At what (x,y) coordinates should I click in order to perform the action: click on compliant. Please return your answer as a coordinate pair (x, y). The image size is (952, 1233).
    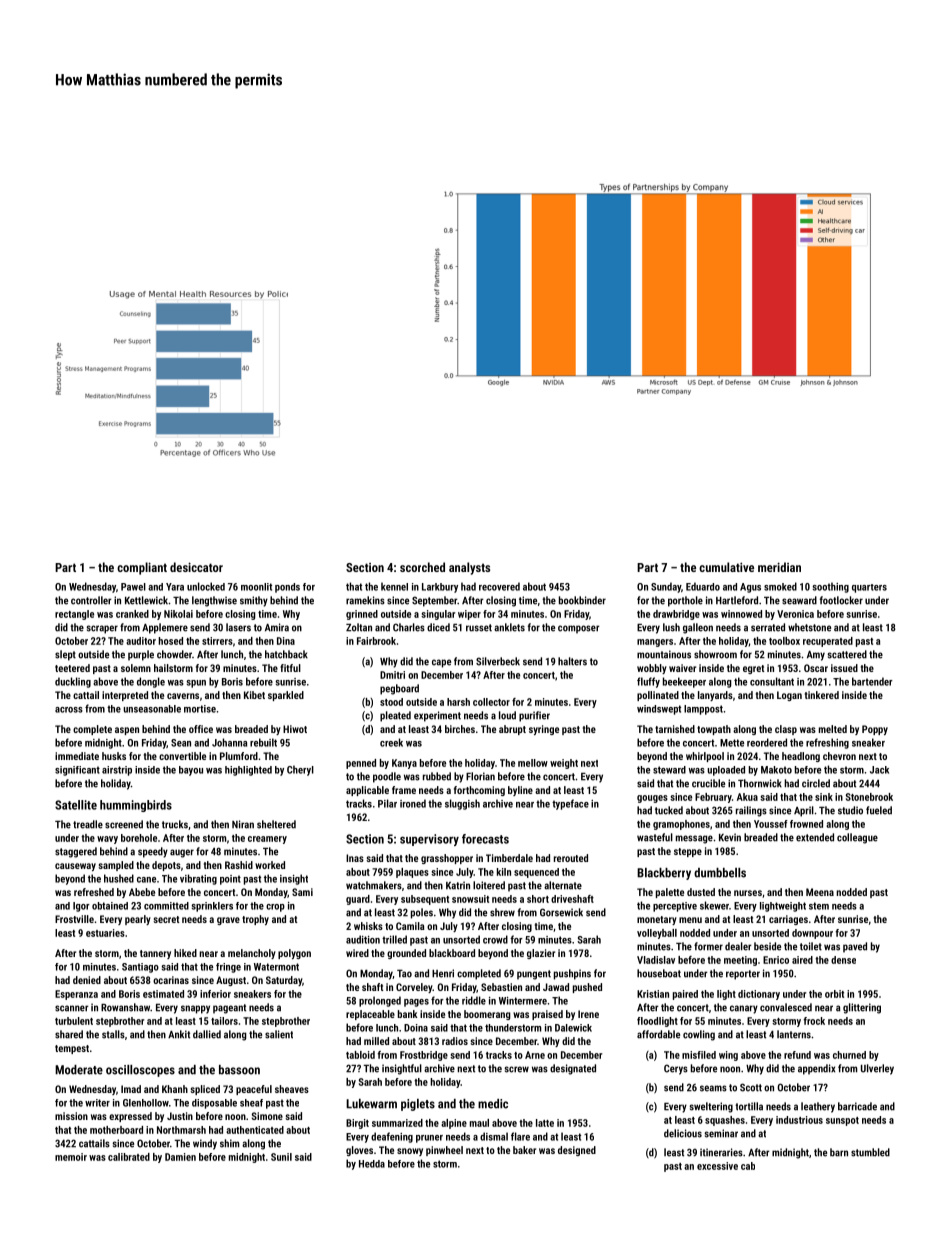
    Looking at the image, I should click on (142, 568).
